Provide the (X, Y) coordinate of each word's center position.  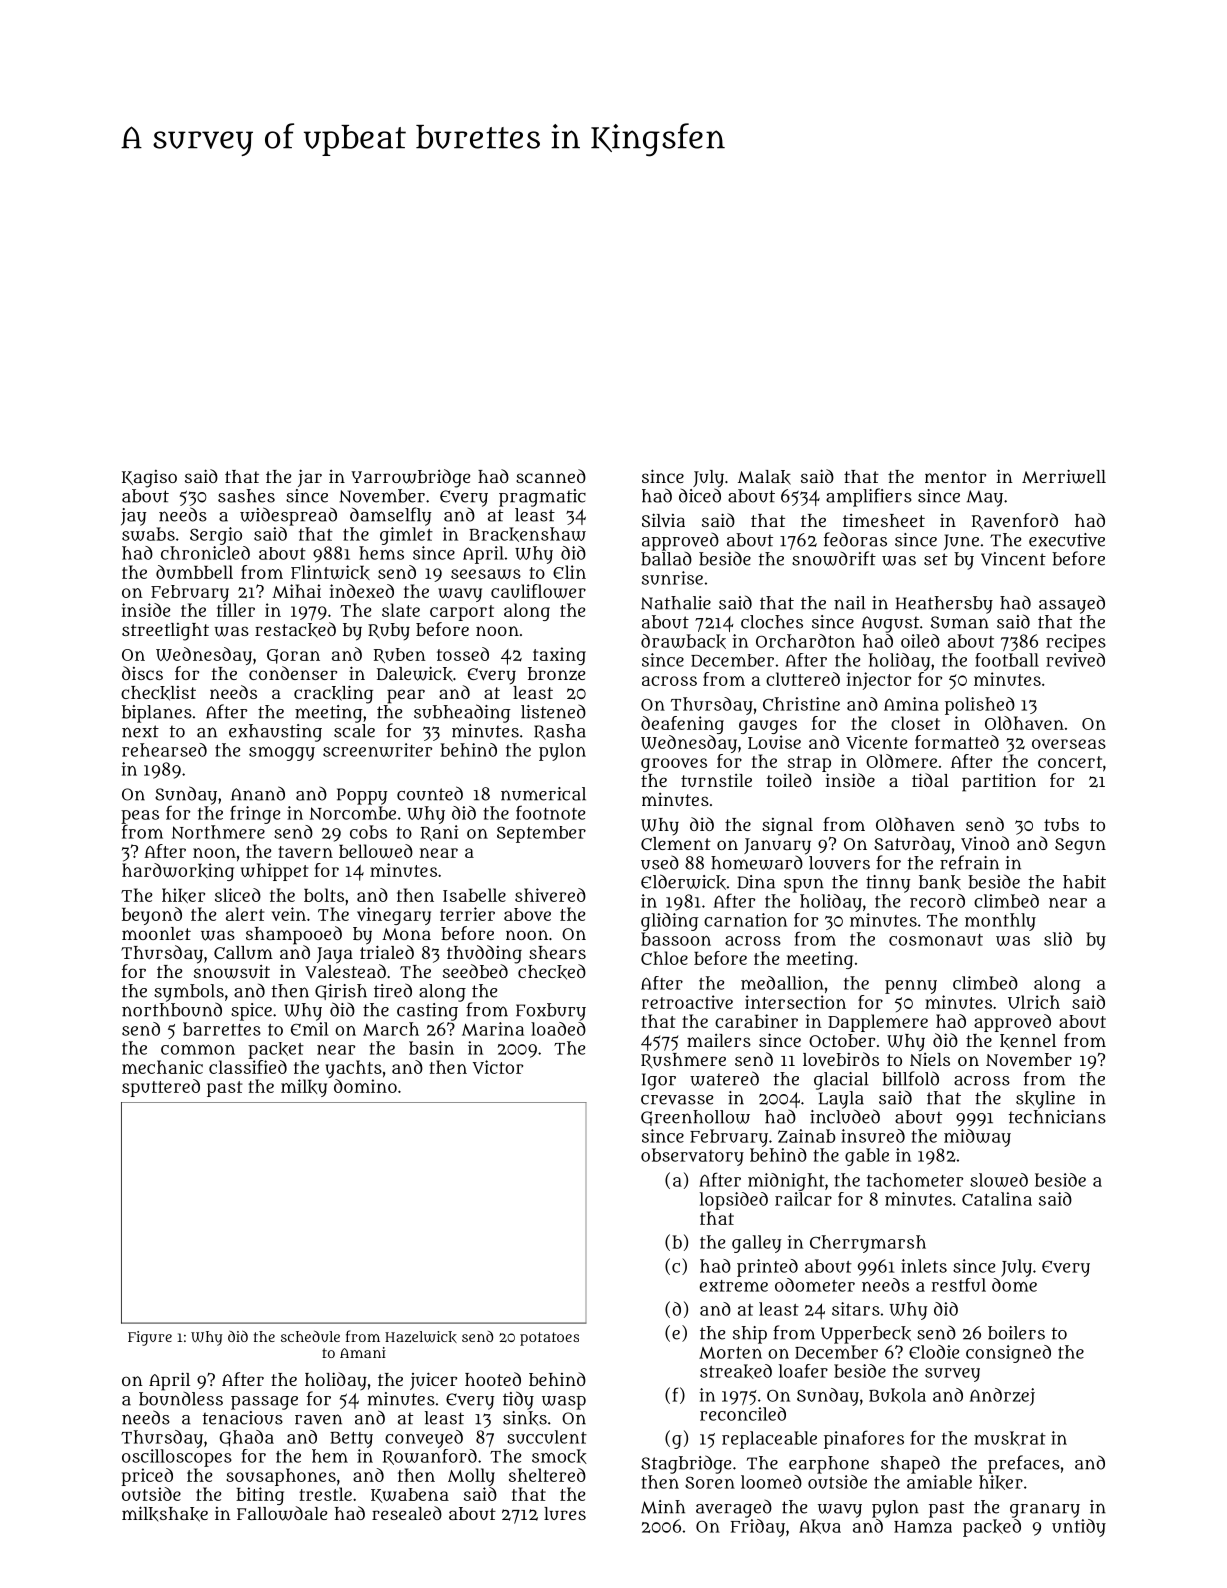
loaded (558, 1029)
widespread (288, 516)
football (1007, 660)
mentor (955, 477)
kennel (1028, 1041)
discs (142, 673)
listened (553, 712)
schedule (310, 1336)
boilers (1016, 1333)
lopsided (734, 1201)
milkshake (165, 1514)
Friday (758, 1528)
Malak (764, 477)
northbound (172, 1009)
